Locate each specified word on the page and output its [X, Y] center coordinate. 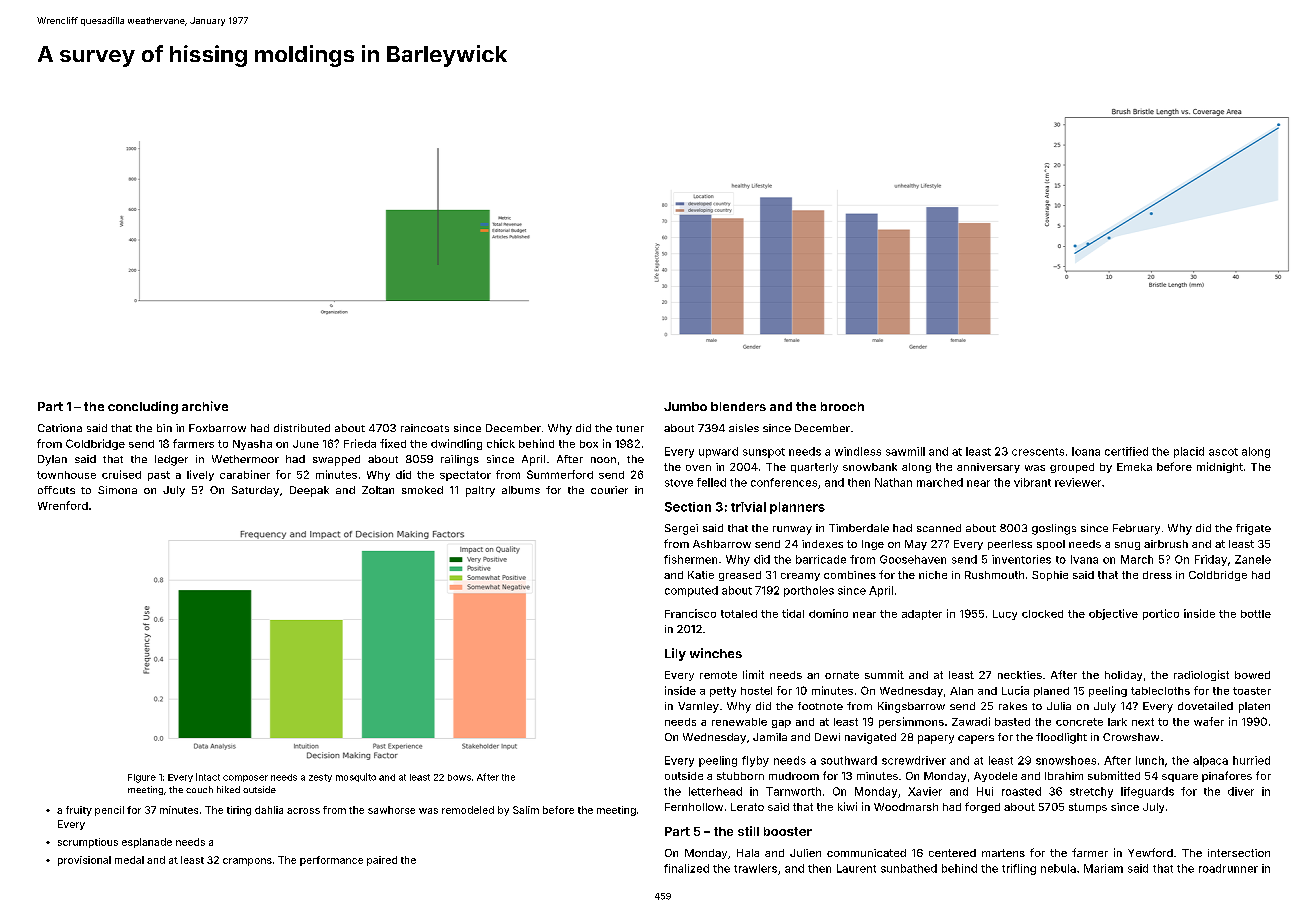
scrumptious [88, 843]
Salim [526, 810]
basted [1012, 722]
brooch [842, 406]
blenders [738, 406]
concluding [143, 407]
